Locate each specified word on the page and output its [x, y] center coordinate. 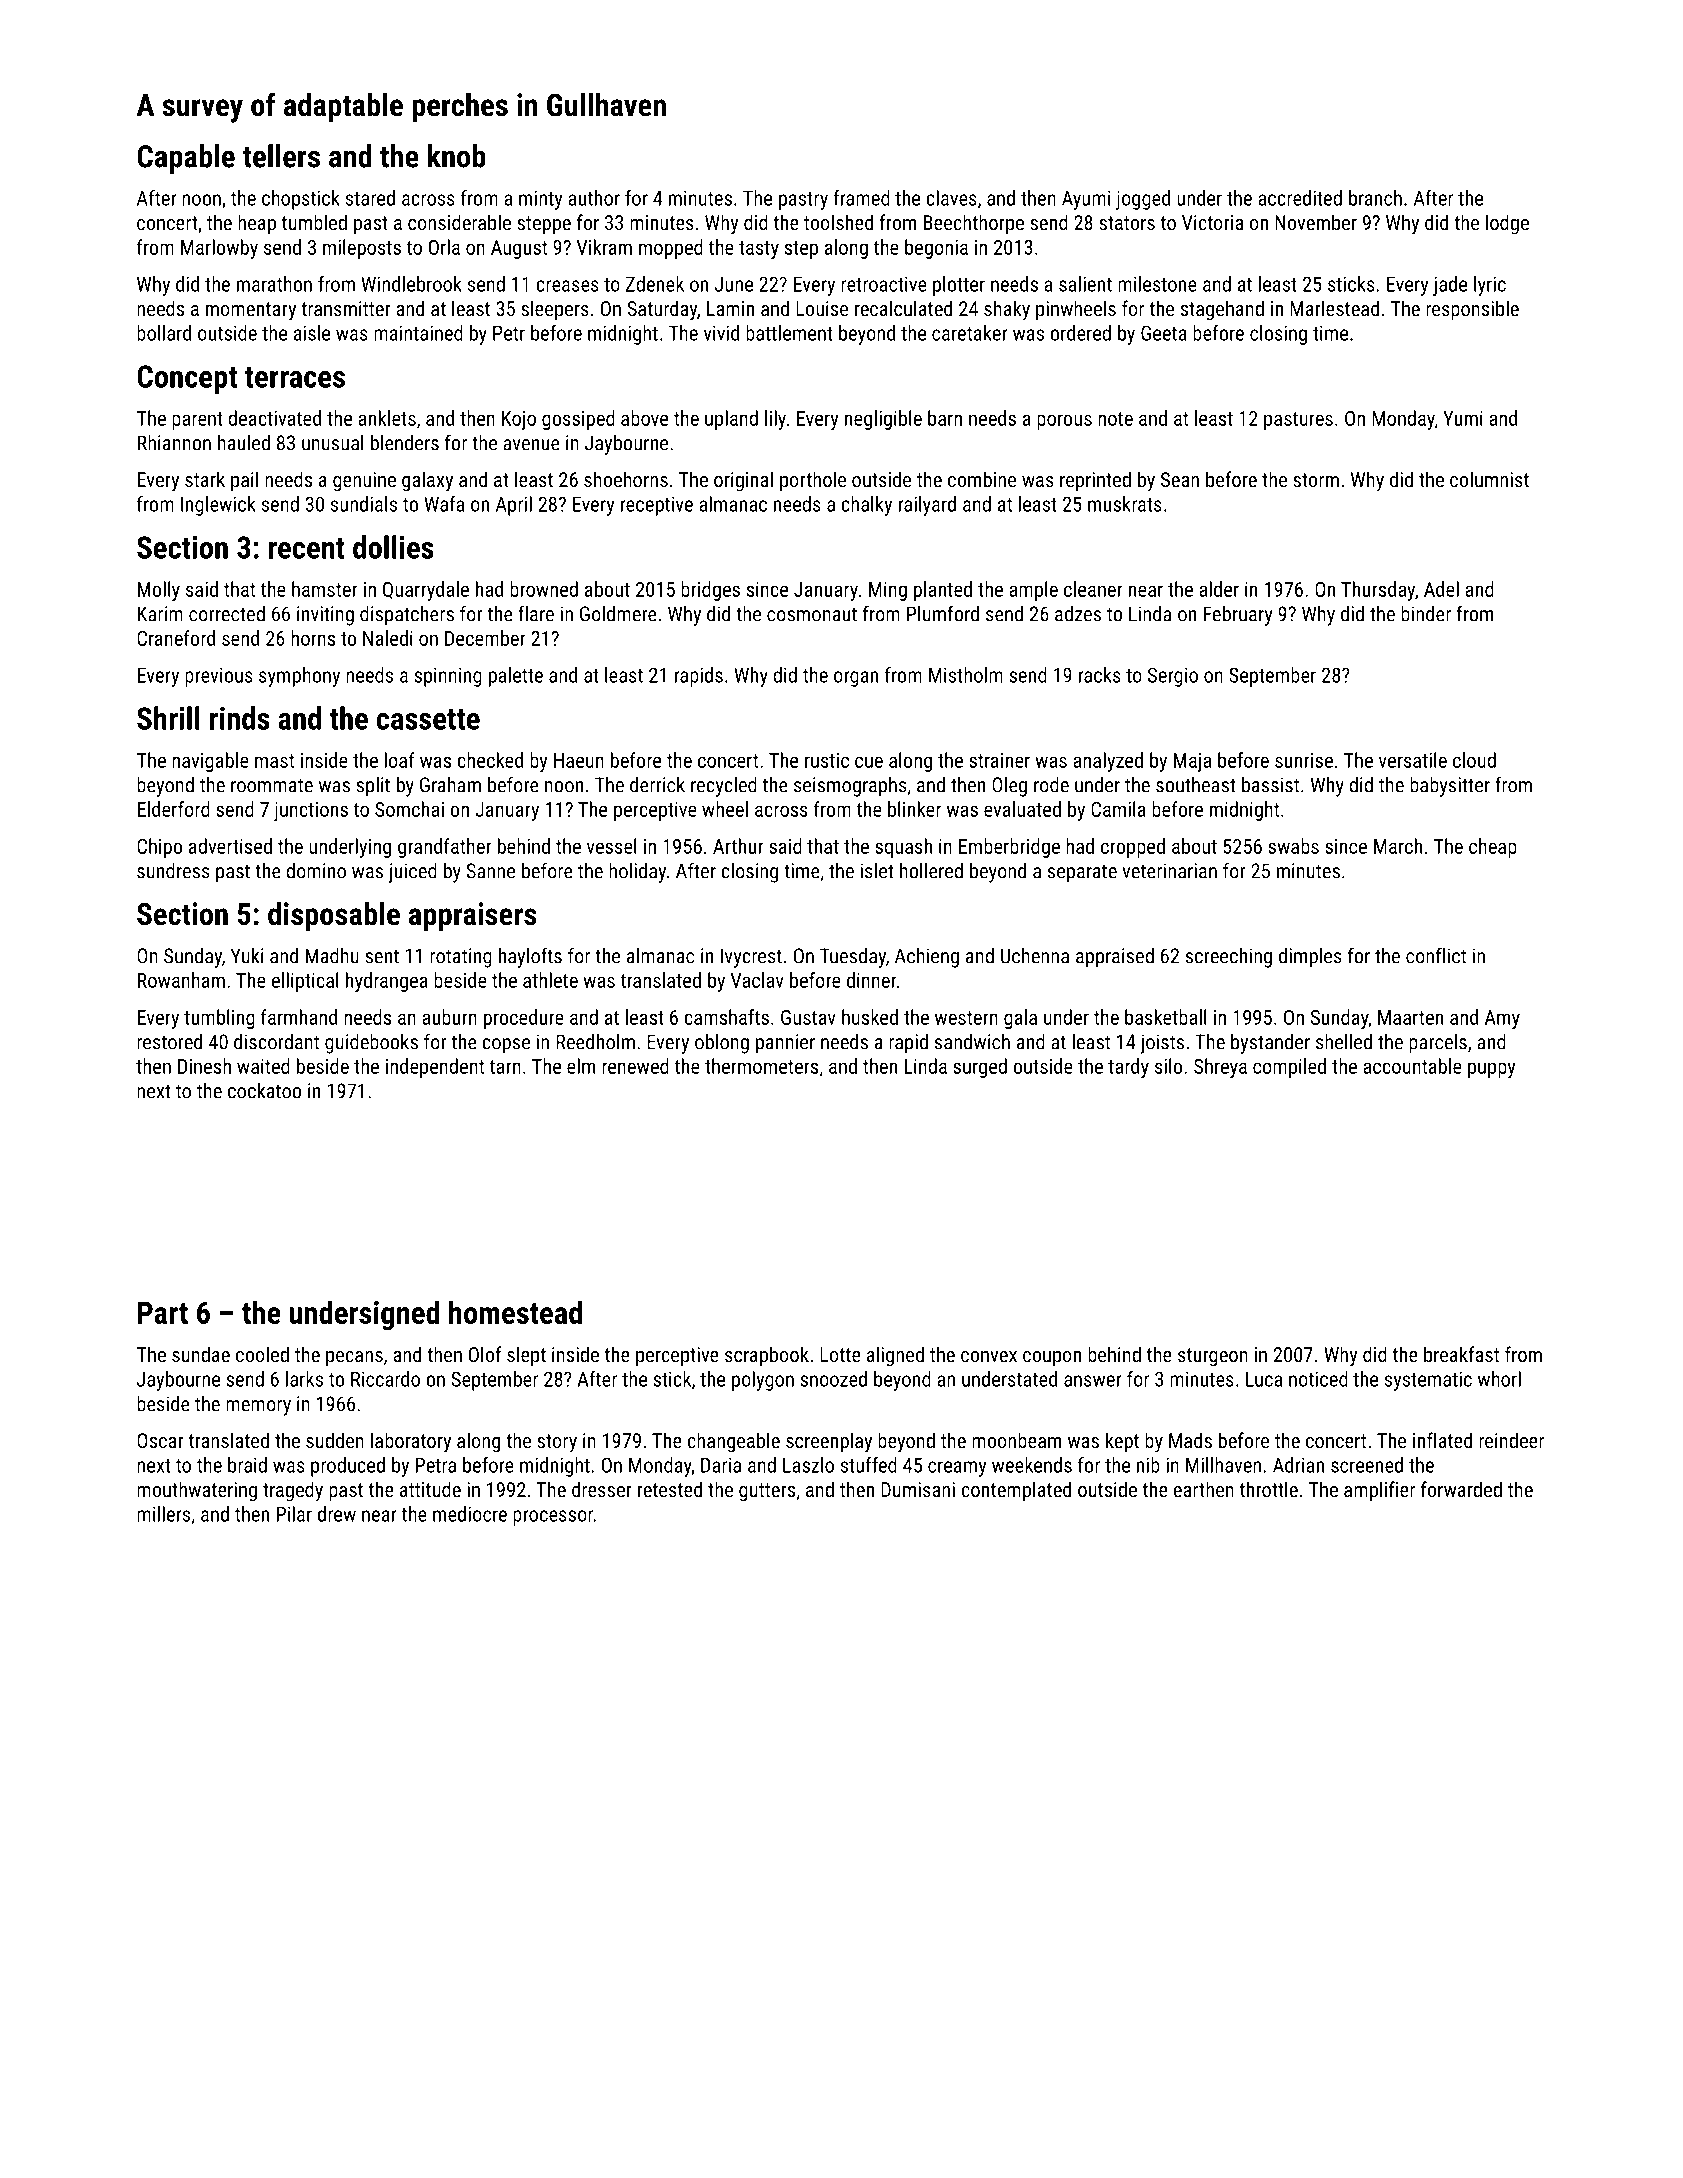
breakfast [1461, 1354]
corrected [227, 614]
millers [163, 1514]
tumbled [314, 222]
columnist [1489, 479]
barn [945, 418]
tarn [505, 1067]
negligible [883, 420]
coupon [1052, 1358]
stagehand [1222, 310]
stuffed [869, 1465]
